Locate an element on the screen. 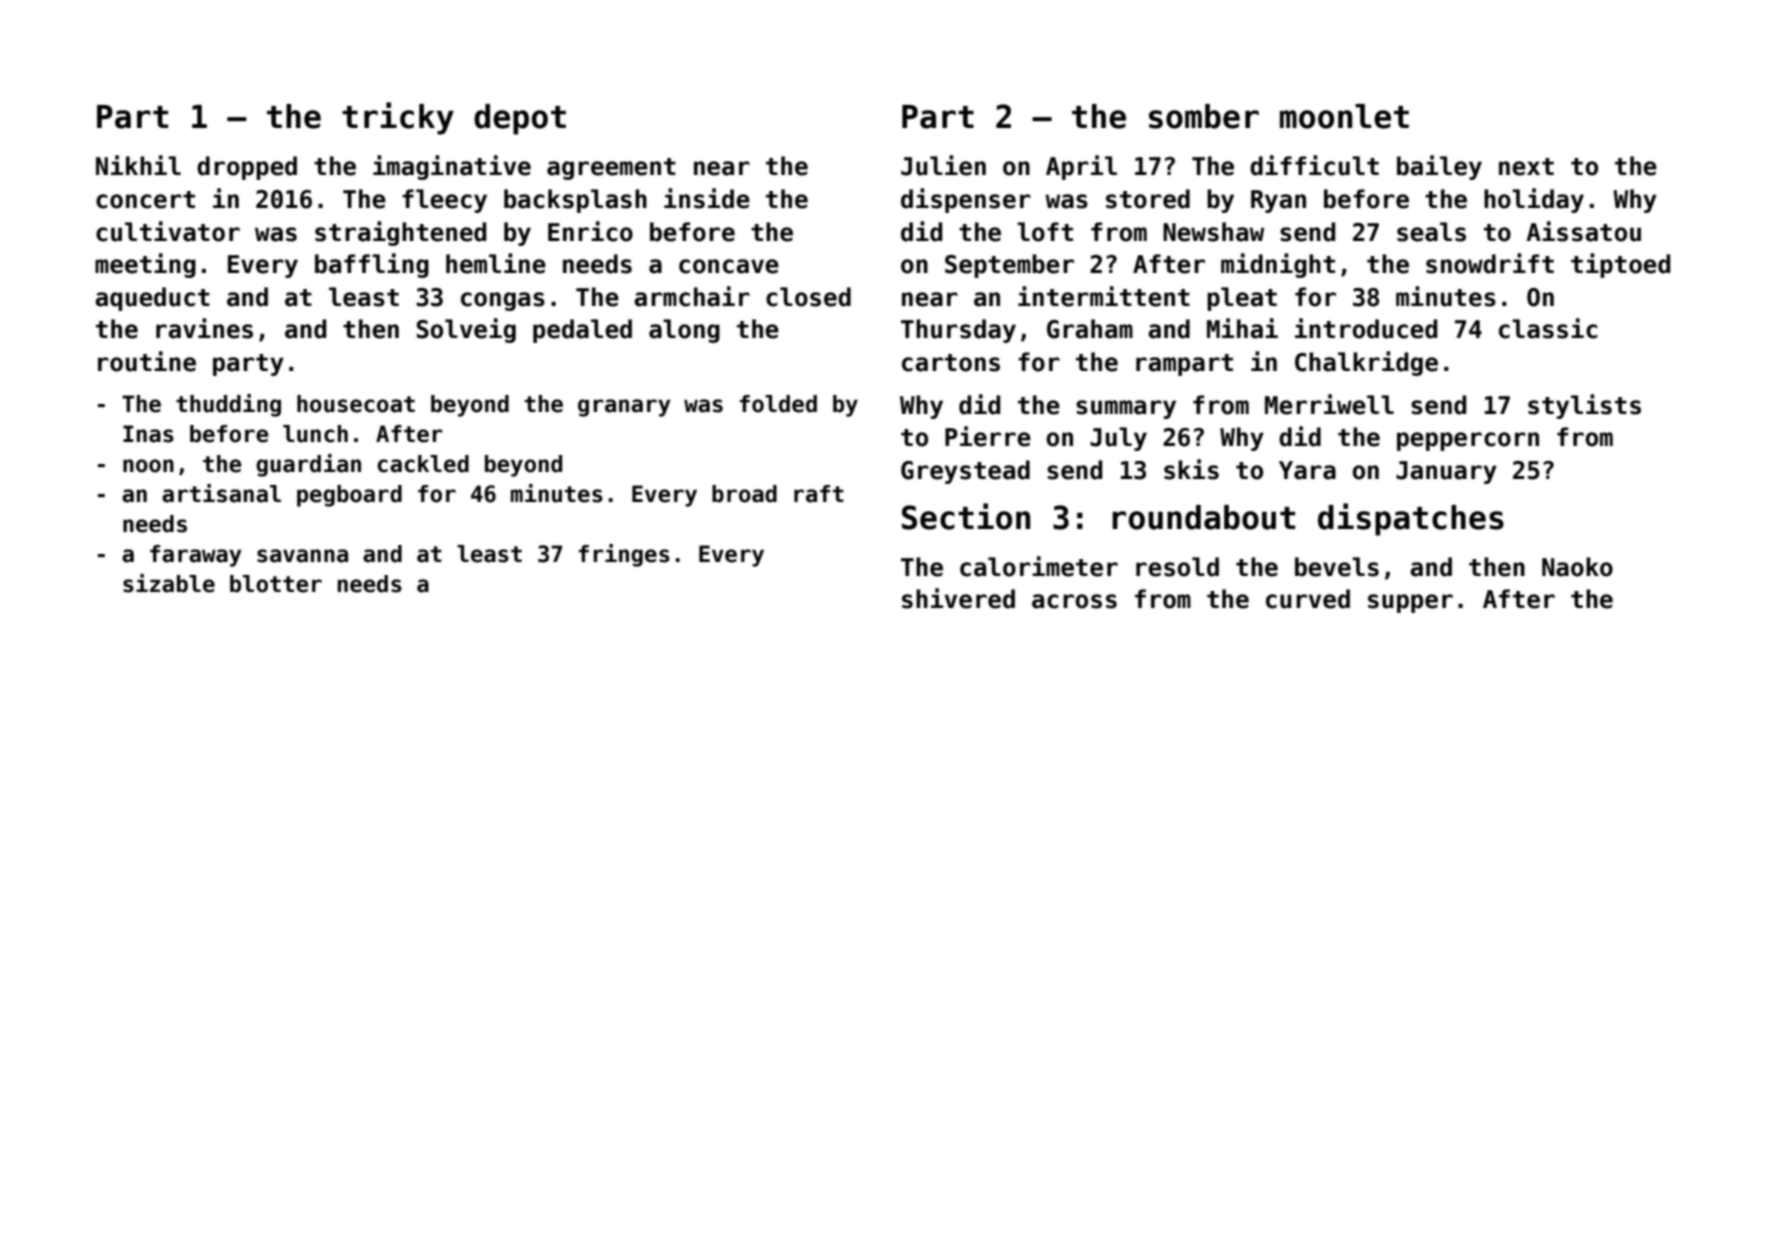  supper is located at coordinates (1410, 603).
